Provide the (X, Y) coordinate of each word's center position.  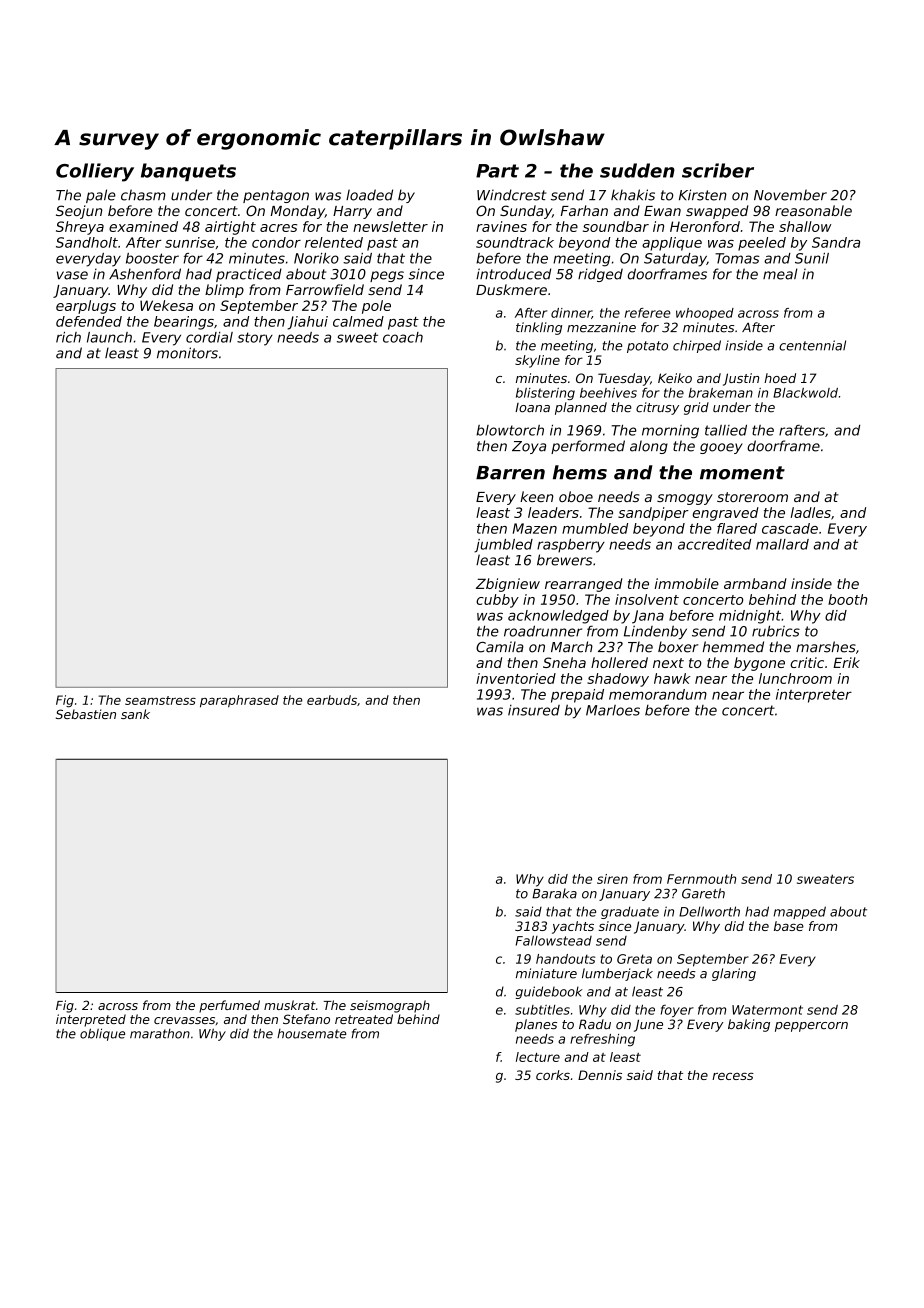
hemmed (733, 647)
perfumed (229, 1006)
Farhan (584, 210)
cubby (497, 601)
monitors (187, 353)
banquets (188, 172)
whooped (705, 314)
